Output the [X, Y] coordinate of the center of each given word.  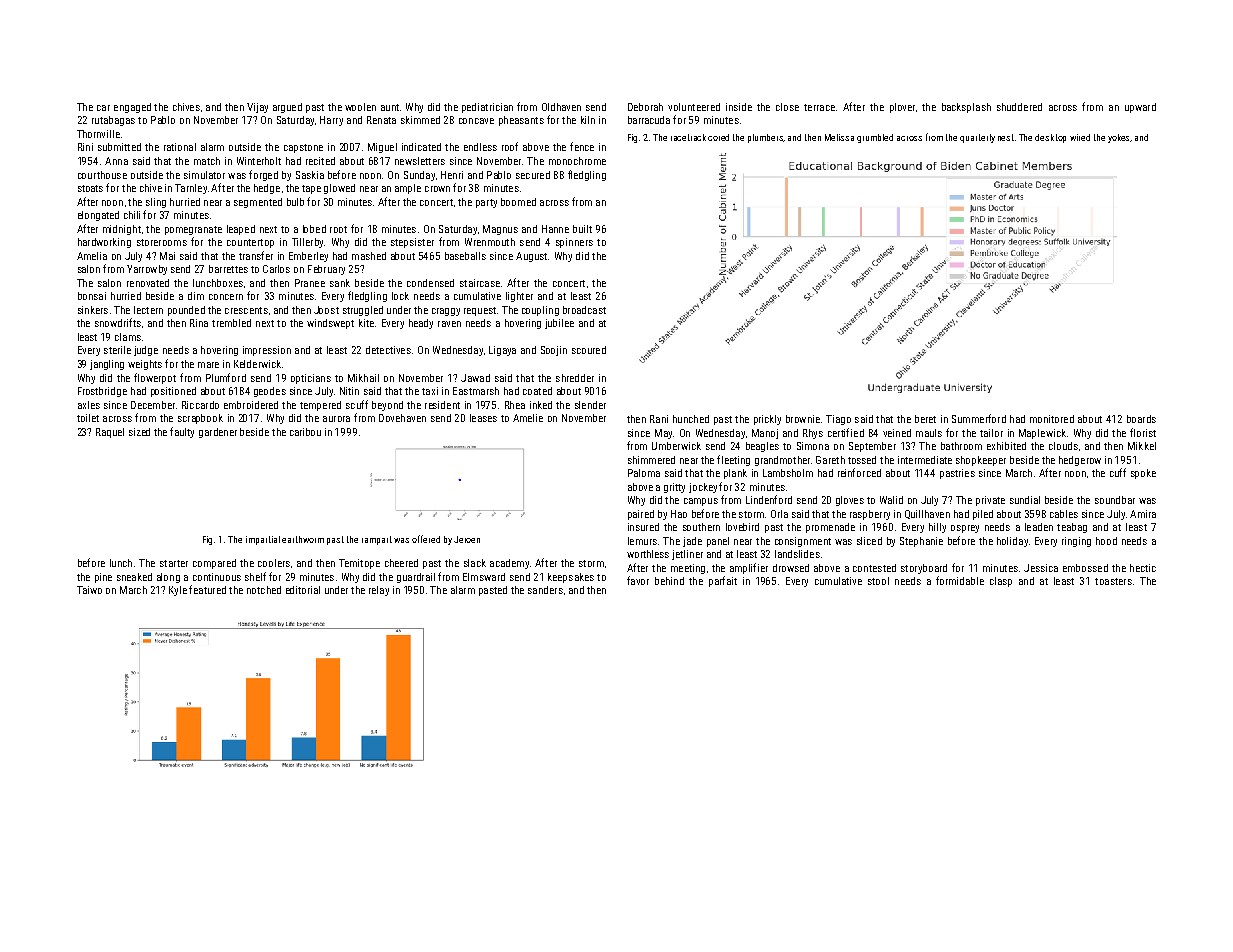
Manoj [765, 434]
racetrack [688, 137]
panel [718, 542]
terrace [819, 107]
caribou [305, 432]
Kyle [178, 591]
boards [1141, 419]
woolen [360, 107]
